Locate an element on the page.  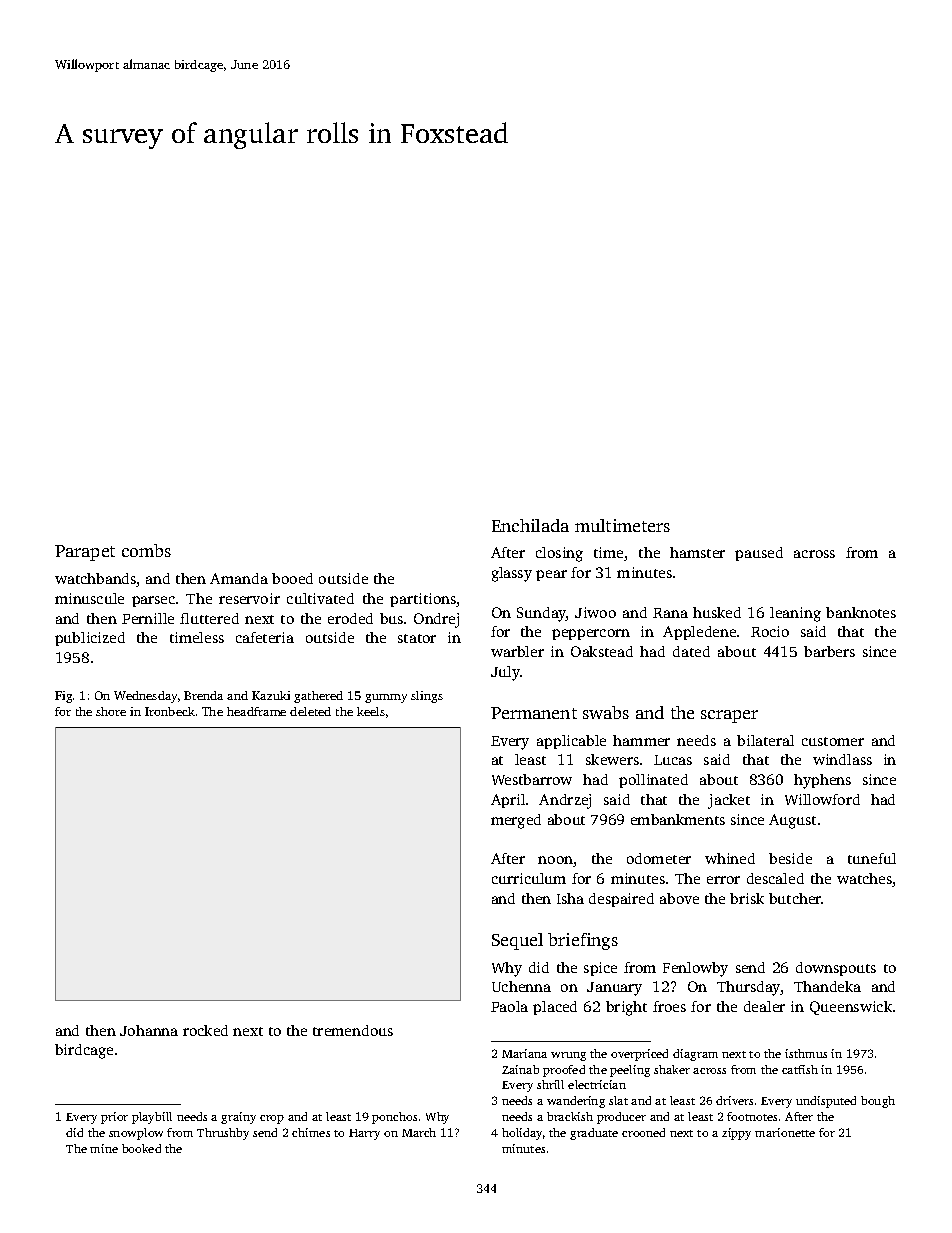
Parapet is located at coordinates (85, 553).
